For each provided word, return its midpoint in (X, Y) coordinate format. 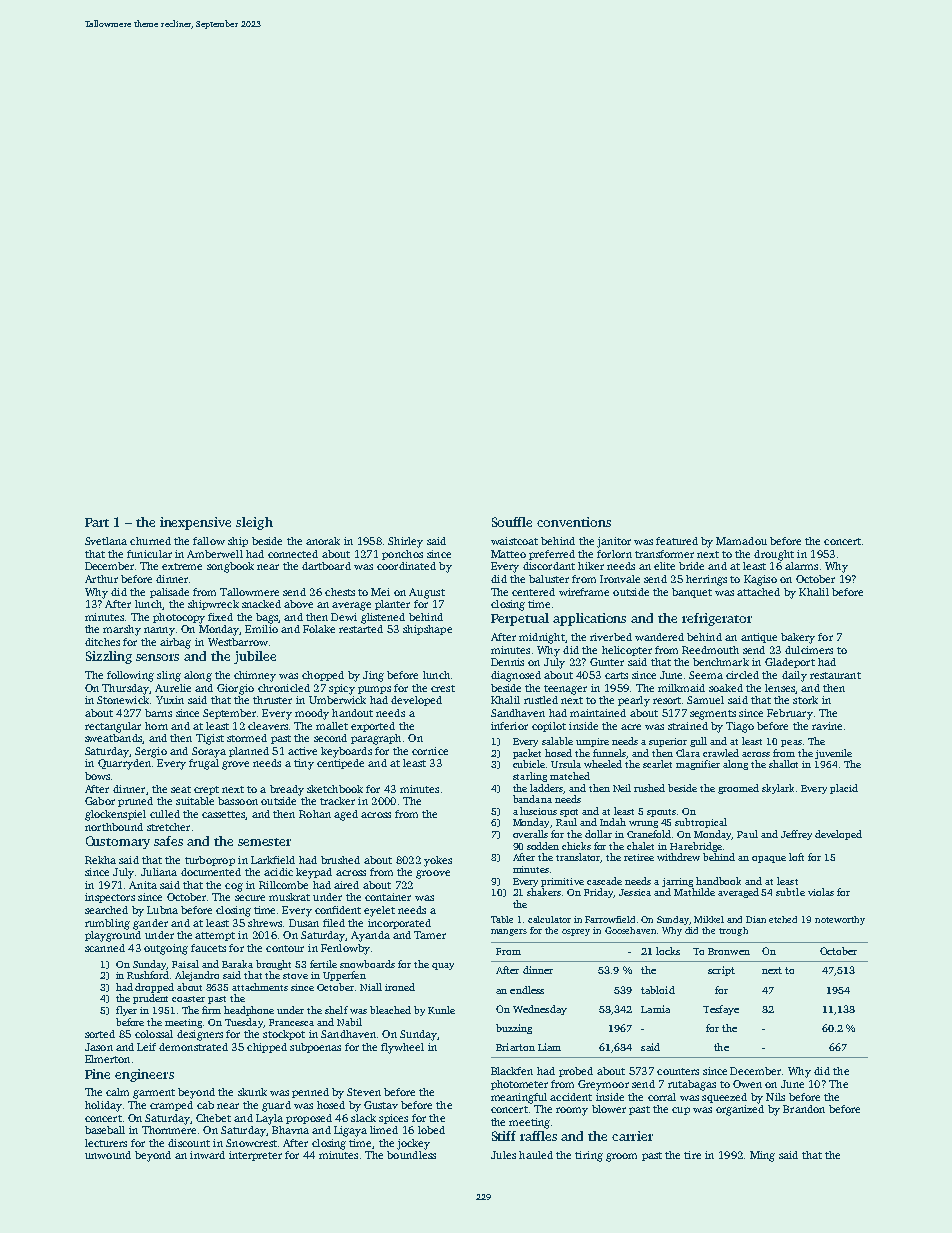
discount (189, 1143)
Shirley (405, 542)
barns (158, 713)
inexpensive (195, 523)
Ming (762, 1156)
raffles (538, 1136)
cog (234, 887)
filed (334, 923)
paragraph (376, 739)
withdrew (678, 857)
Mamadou (741, 541)
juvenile (833, 754)
